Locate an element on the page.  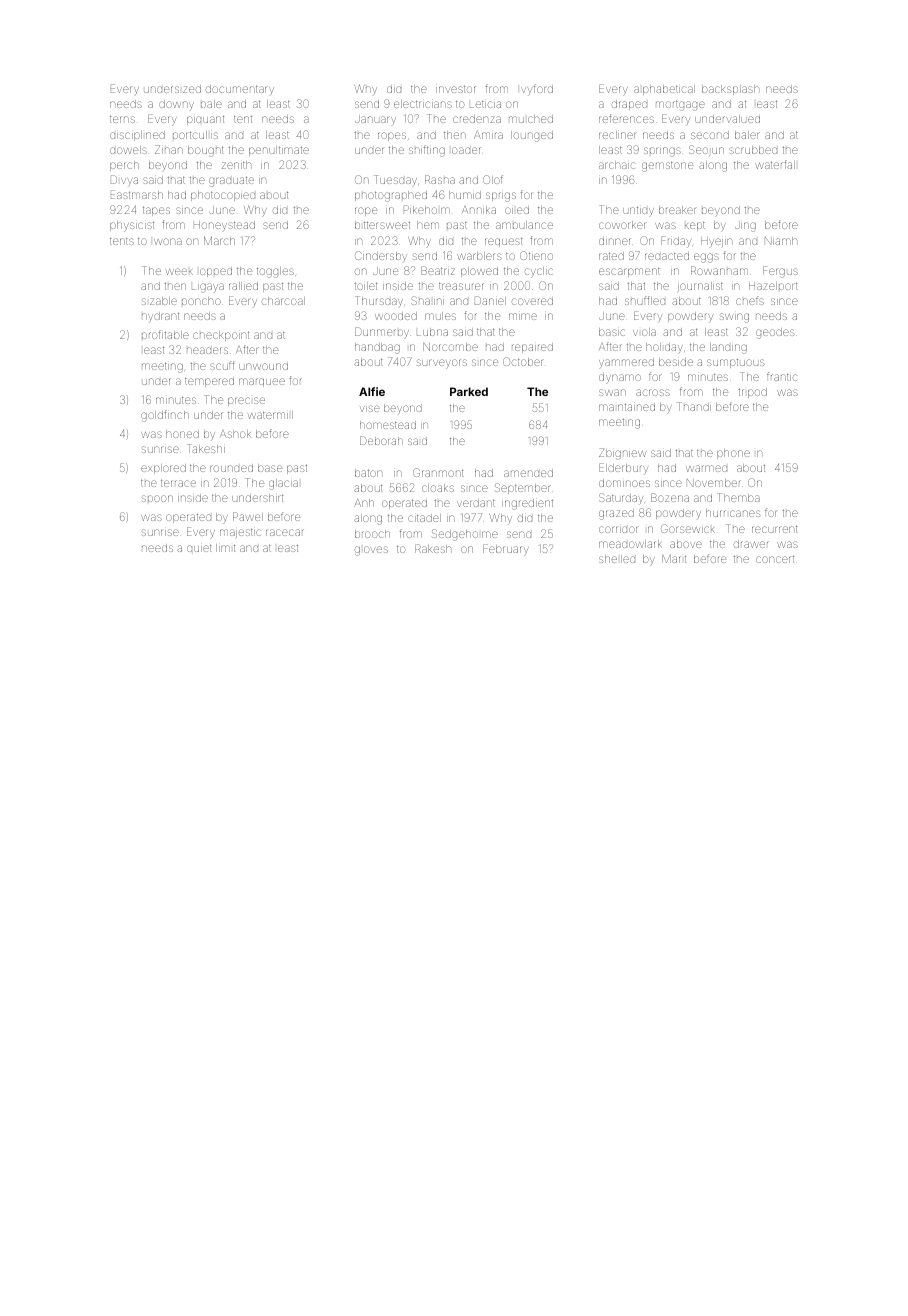
Ashok is located at coordinates (235, 434).
